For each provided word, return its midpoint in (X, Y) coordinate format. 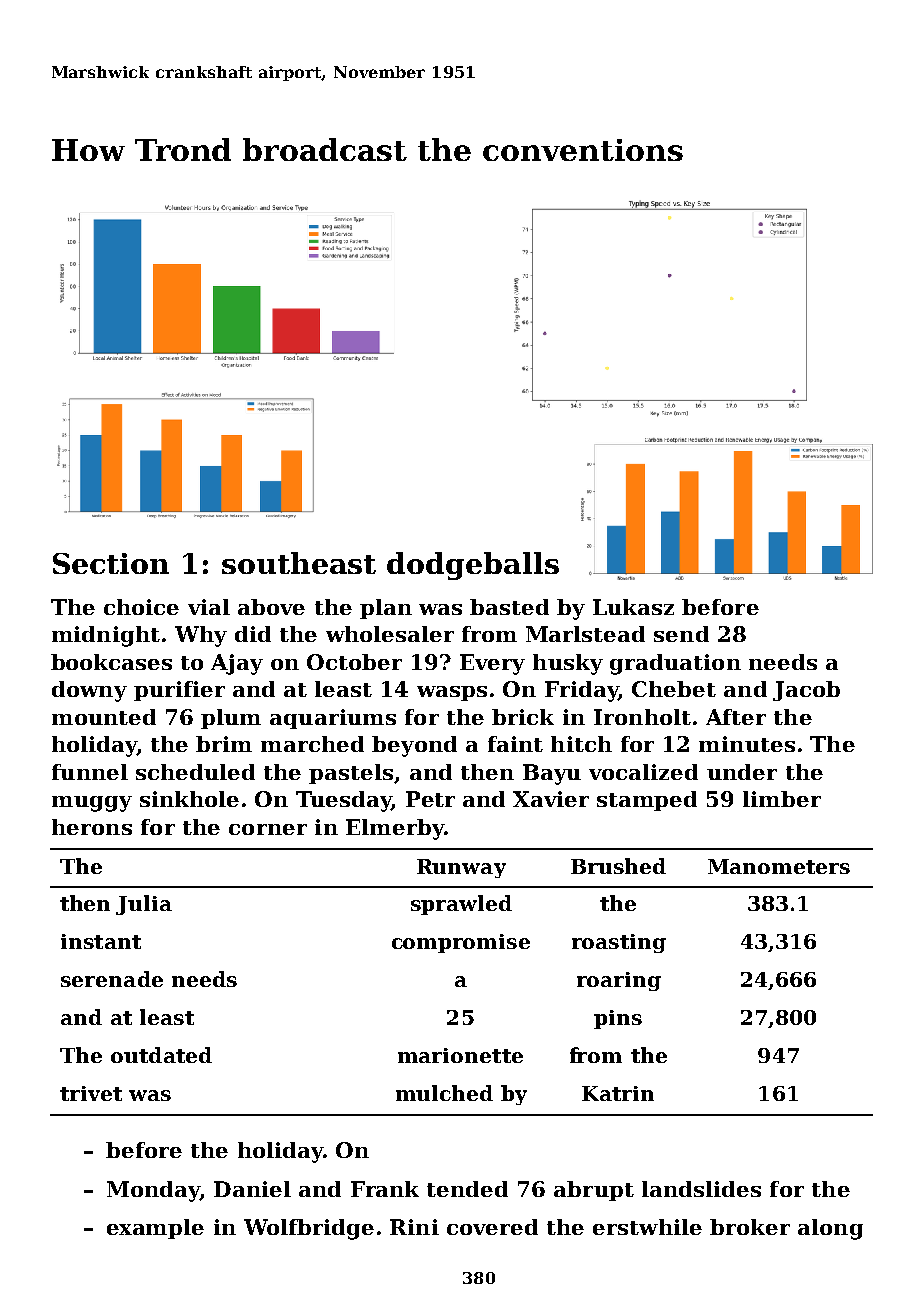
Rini (414, 1227)
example (155, 1229)
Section (111, 563)
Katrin (618, 1093)
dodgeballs (473, 566)
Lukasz (633, 607)
